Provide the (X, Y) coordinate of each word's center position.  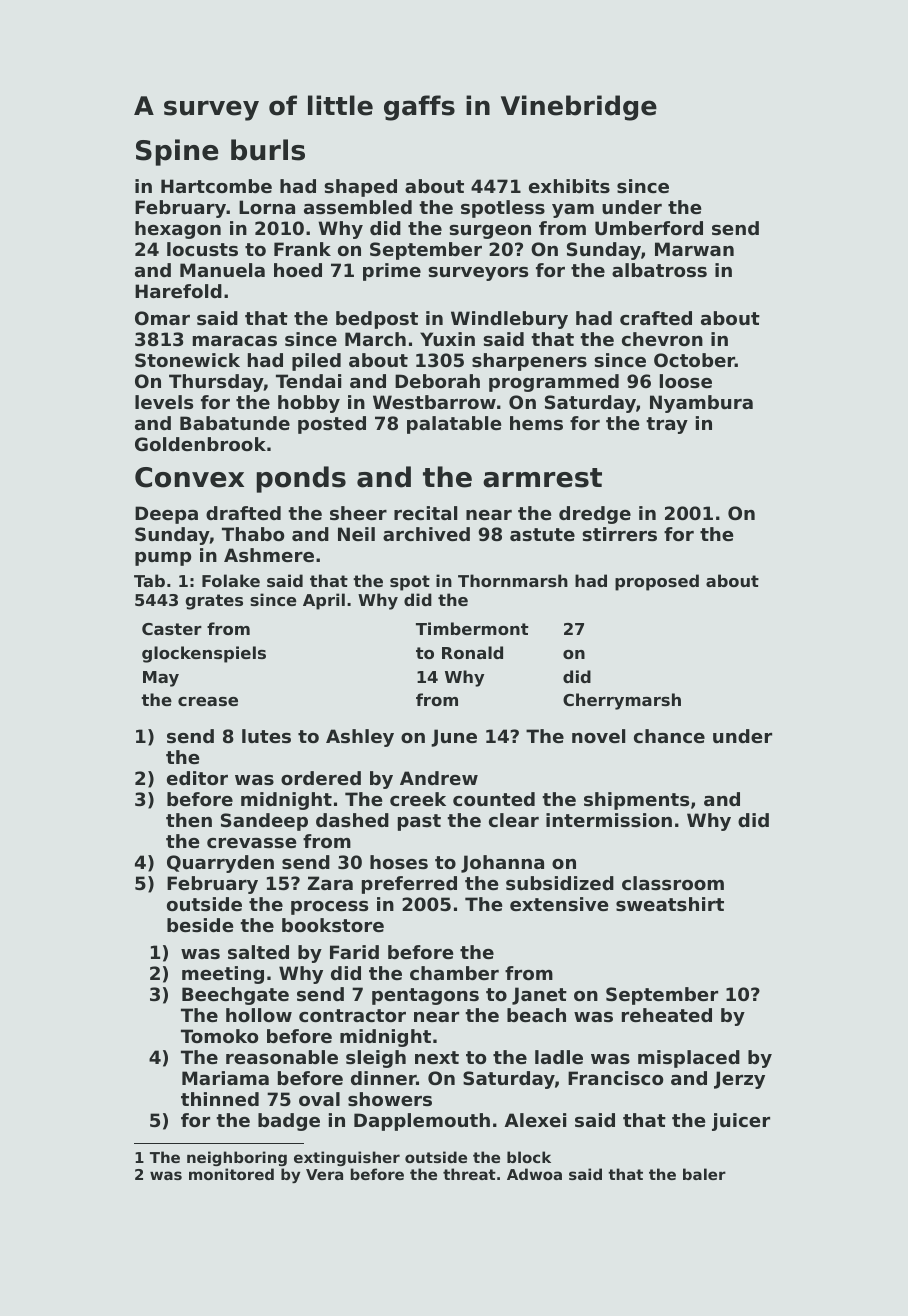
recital (425, 513)
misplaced (689, 1059)
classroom (673, 883)
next (437, 1057)
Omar (162, 318)
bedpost (377, 320)
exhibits (569, 186)
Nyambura (701, 404)
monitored (231, 1174)
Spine (177, 152)
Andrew (439, 778)
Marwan (694, 249)
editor (197, 778)
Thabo (253, 534)
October (694, 360)
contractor (352, 1015)
